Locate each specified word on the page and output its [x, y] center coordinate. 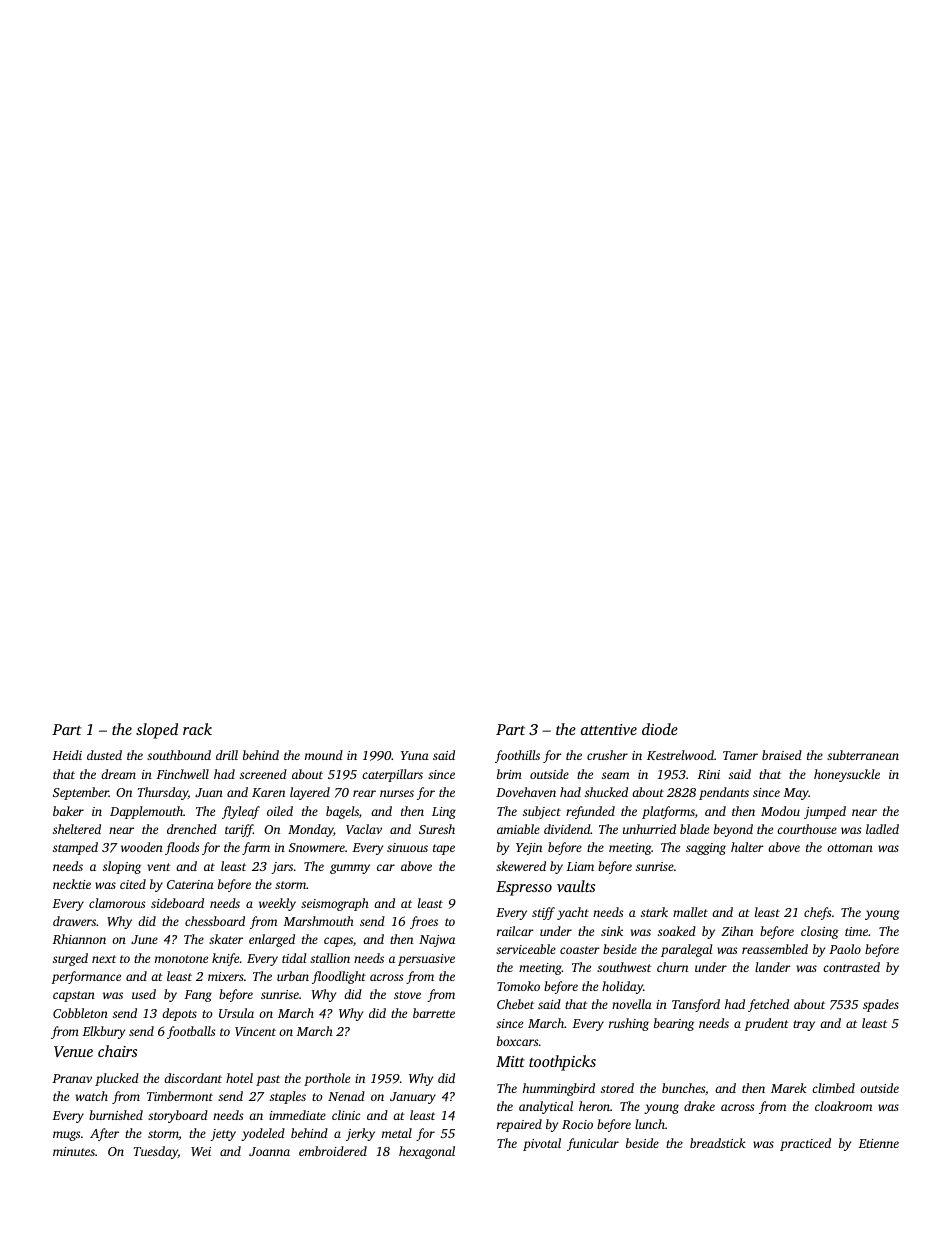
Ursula [236, 1013]
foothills [517, 756]
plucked [117, 1079]
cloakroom [843, 1106]
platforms [668, 812]
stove [407, 995]
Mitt [510, 1061]
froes [424, 922]
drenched [192, 829]
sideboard [177, 903]
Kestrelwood [680, 755]
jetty [223, 1135]
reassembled [775, 949]
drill [227, 755]
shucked [606, 792]
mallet [690, 912]
